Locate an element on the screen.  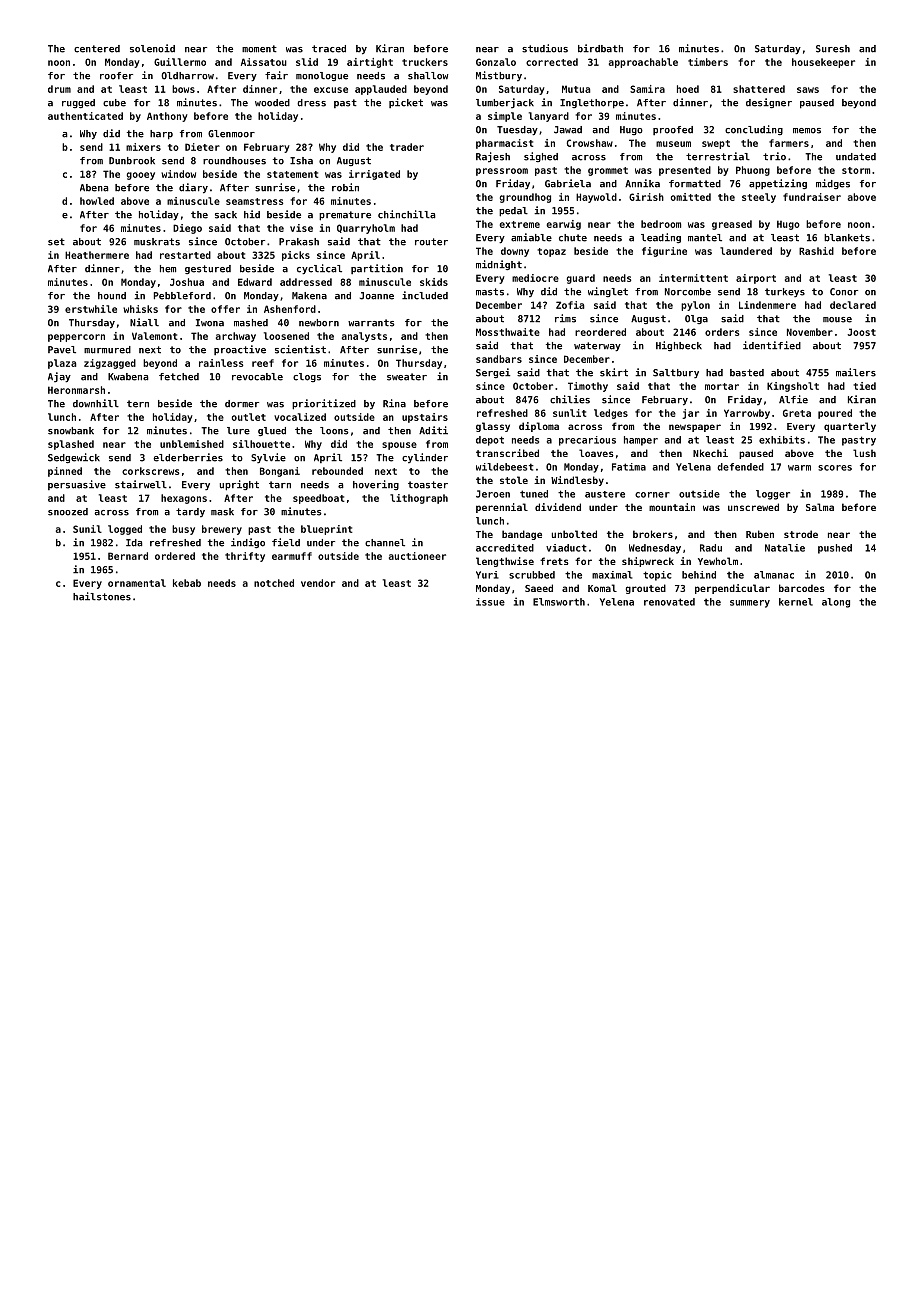
Tuesday is located at coordinates (517, 131).
